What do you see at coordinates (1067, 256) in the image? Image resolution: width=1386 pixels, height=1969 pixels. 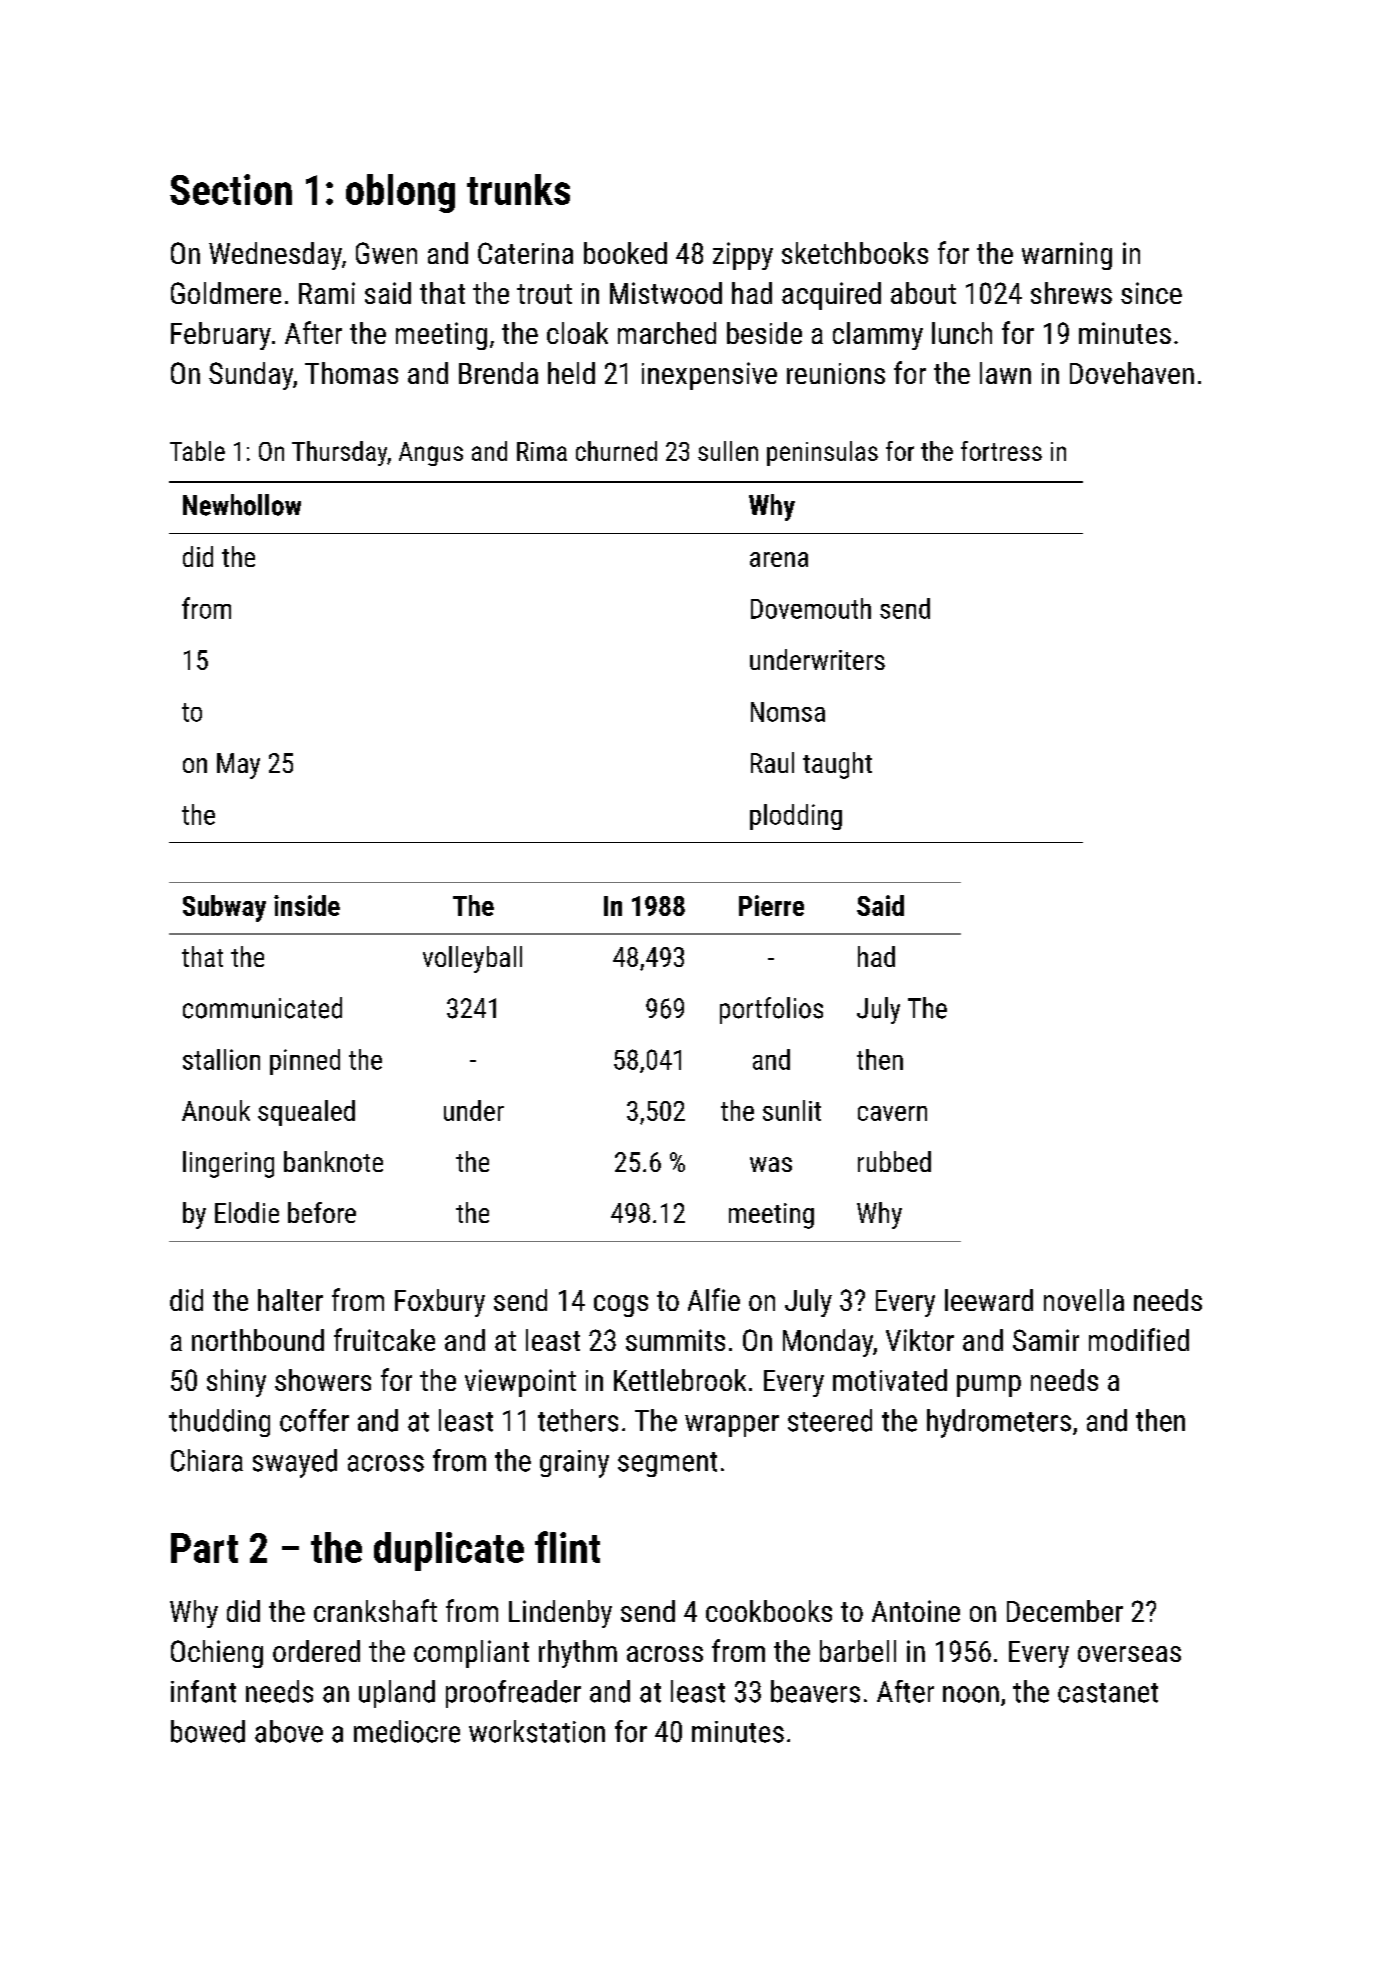 I see `warning` at bounding box center [1067, 256].
